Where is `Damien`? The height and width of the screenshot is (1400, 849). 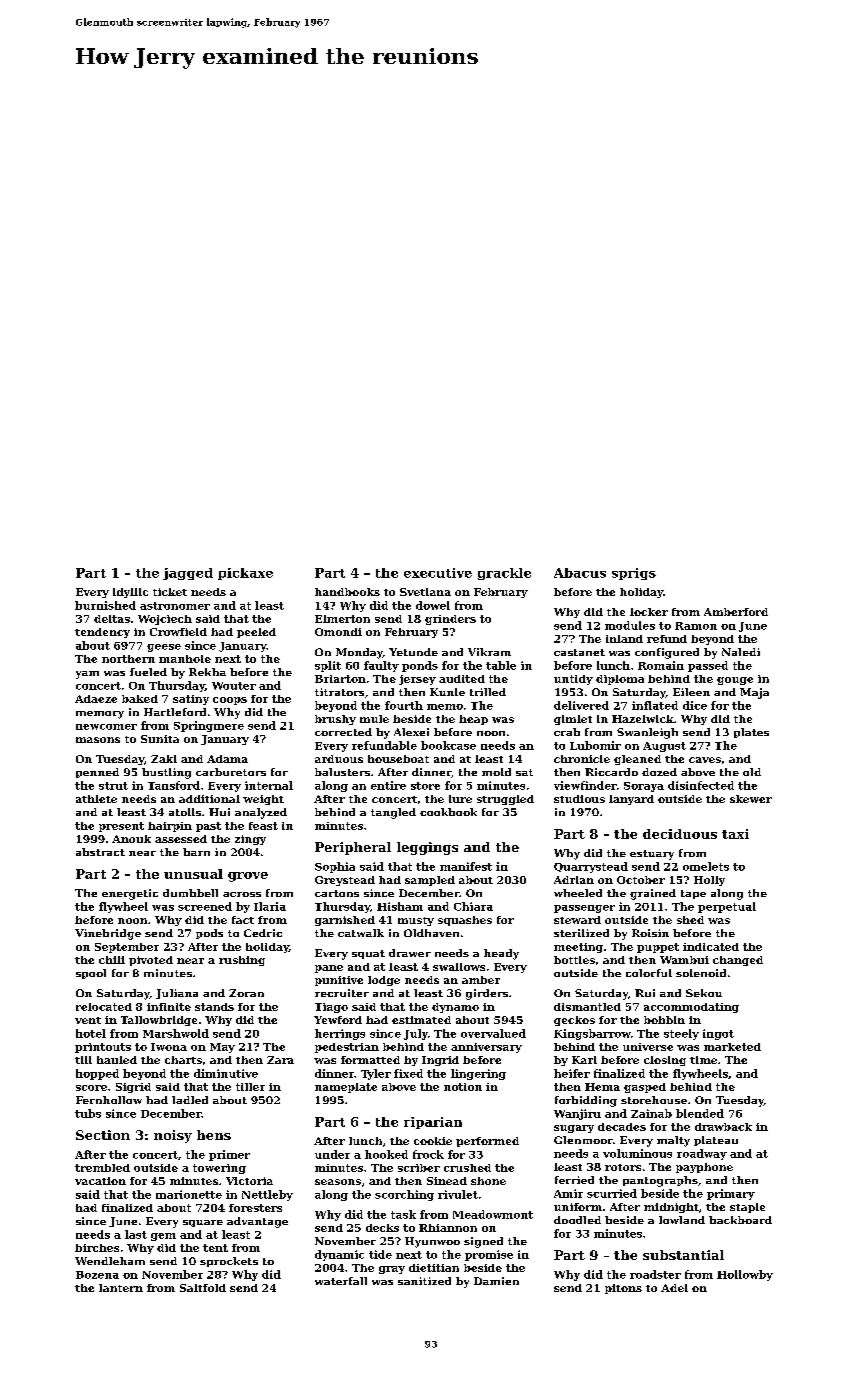
Damien is located at coordinates (496, 1281).
